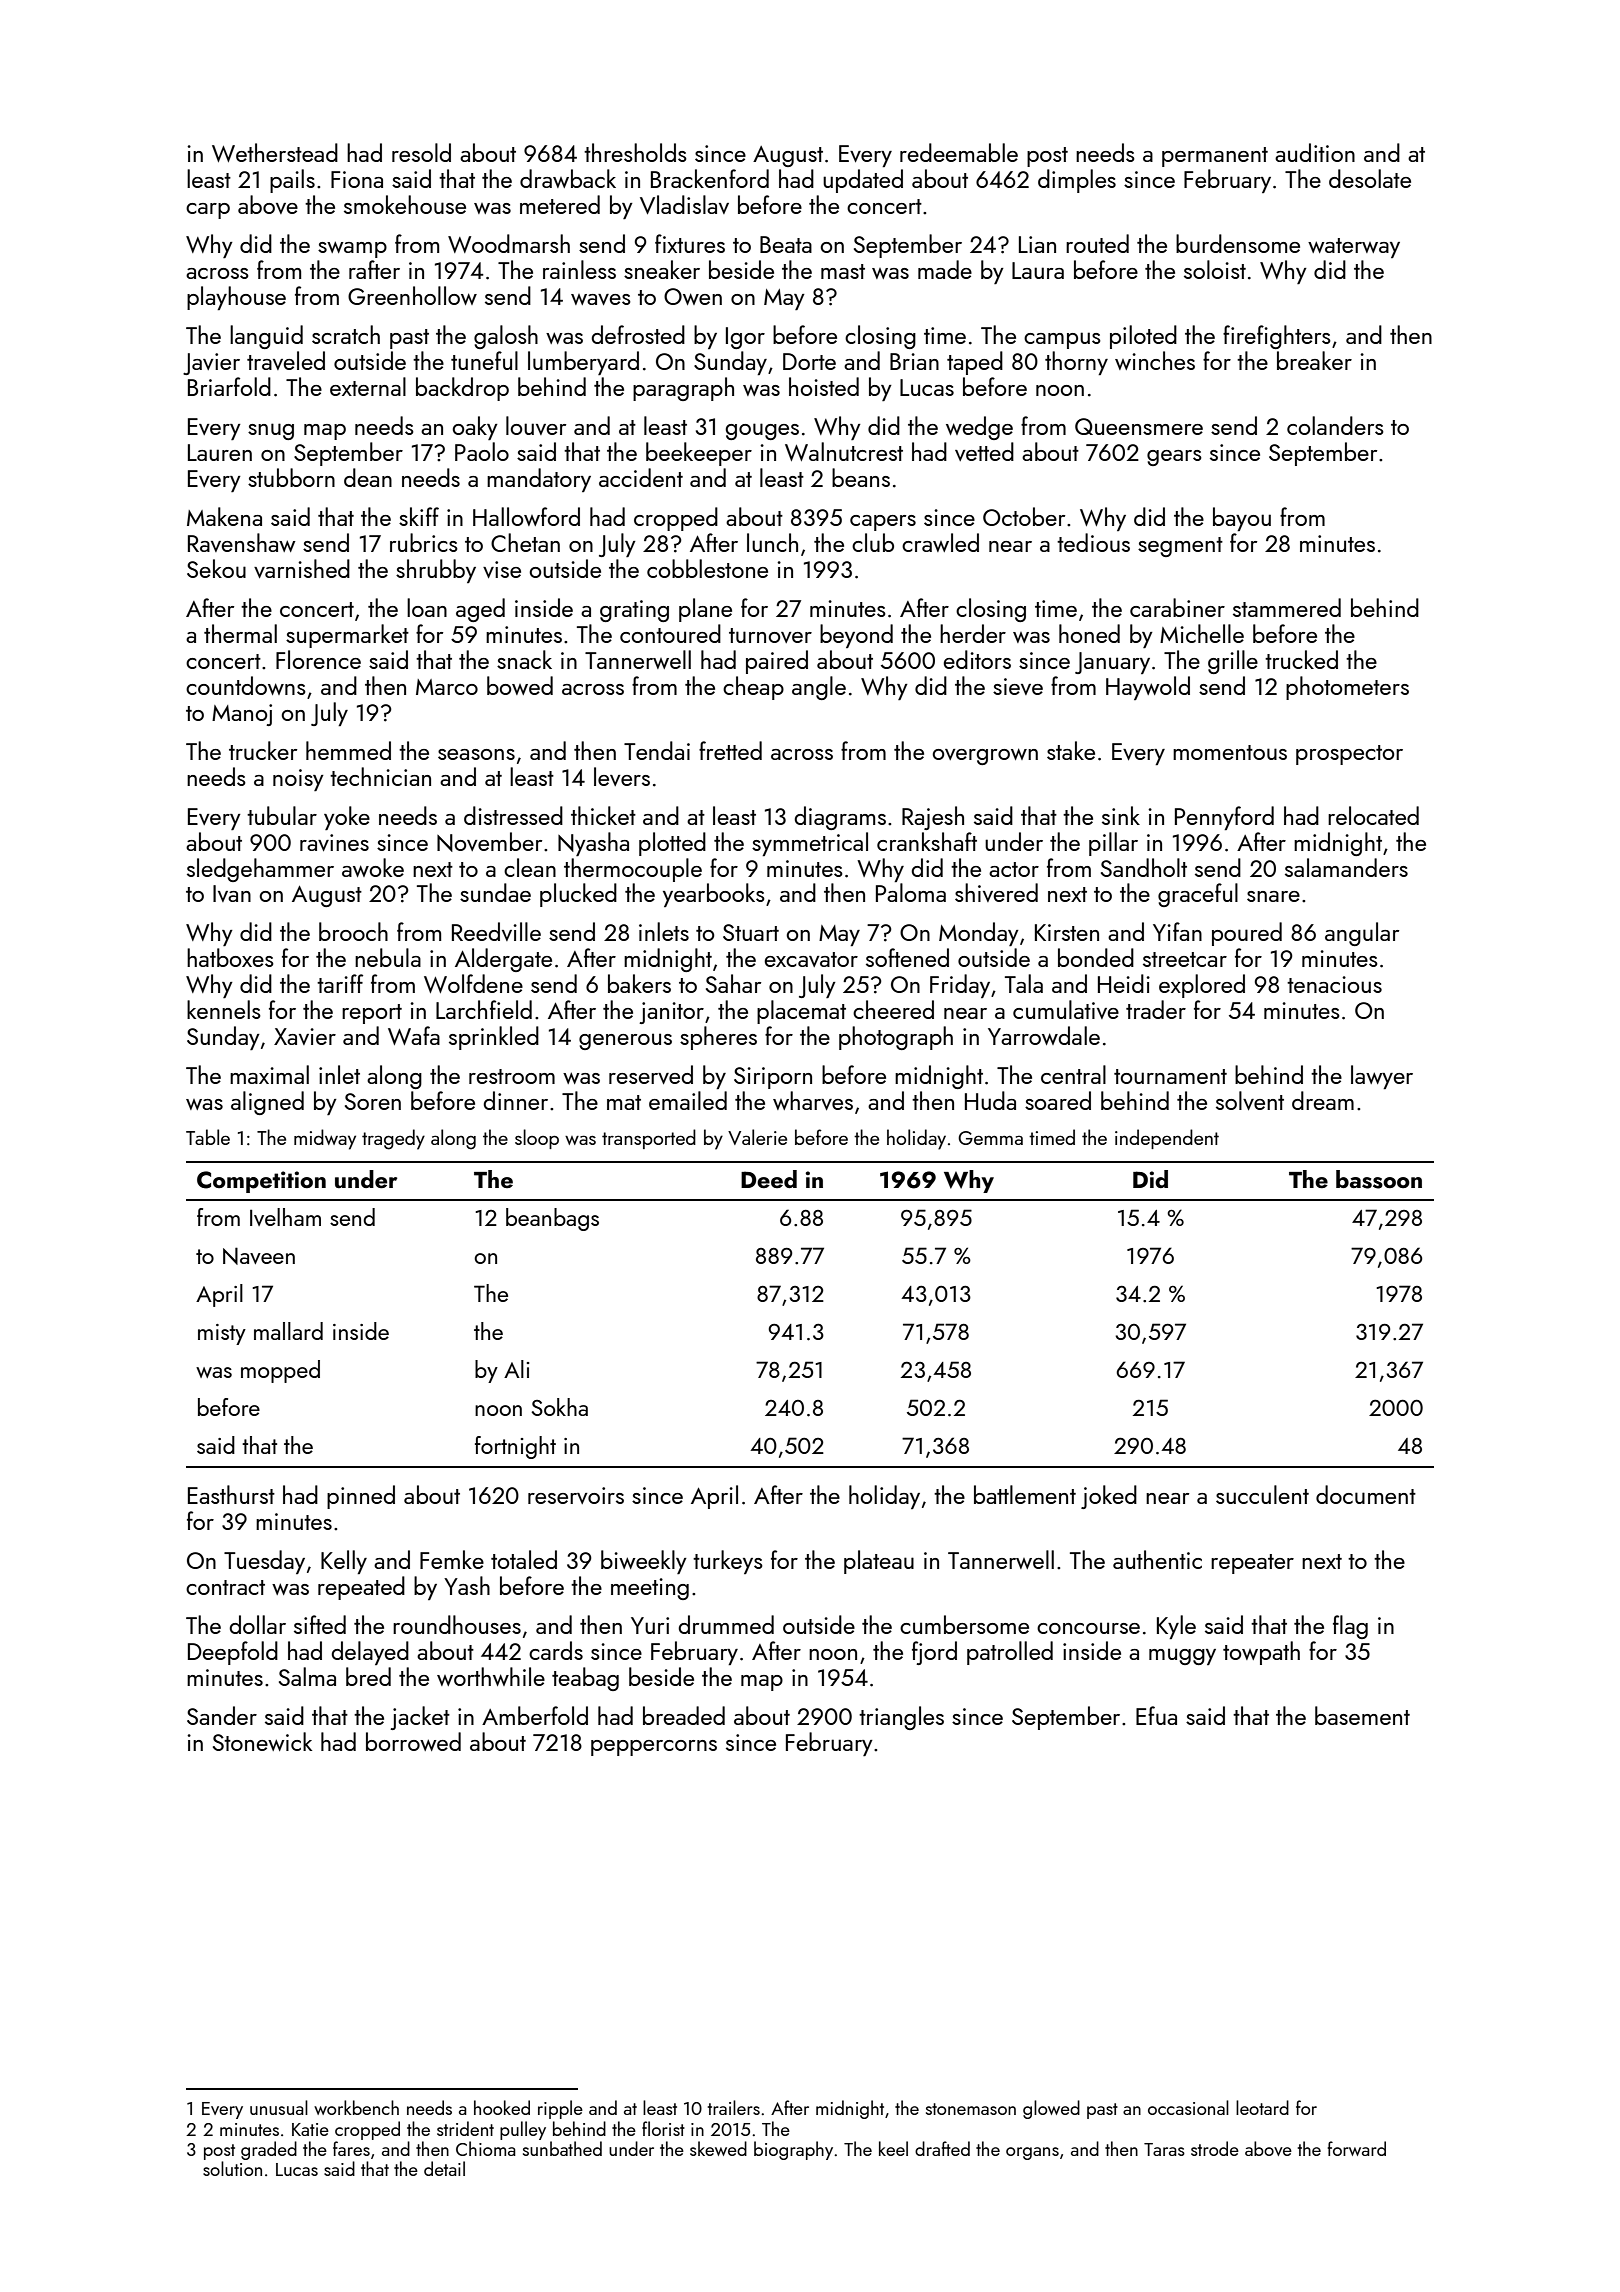  Describe the element at coordinates (879, 1562) in the document. I see `plateau` at that location.
